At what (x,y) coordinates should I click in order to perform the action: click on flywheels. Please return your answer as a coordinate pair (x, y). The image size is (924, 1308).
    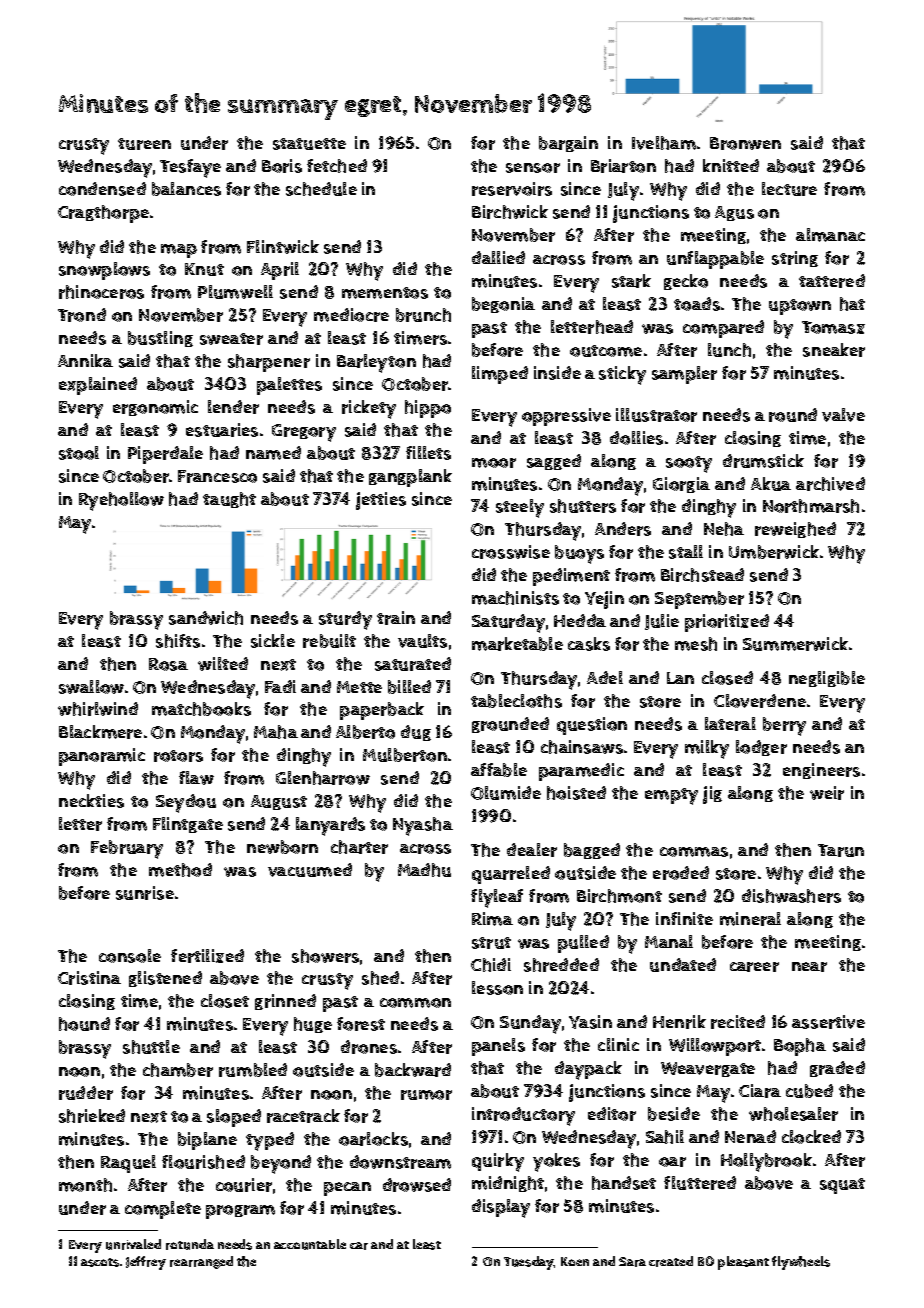
    Looking at the image, I should click on (801, 1263).
